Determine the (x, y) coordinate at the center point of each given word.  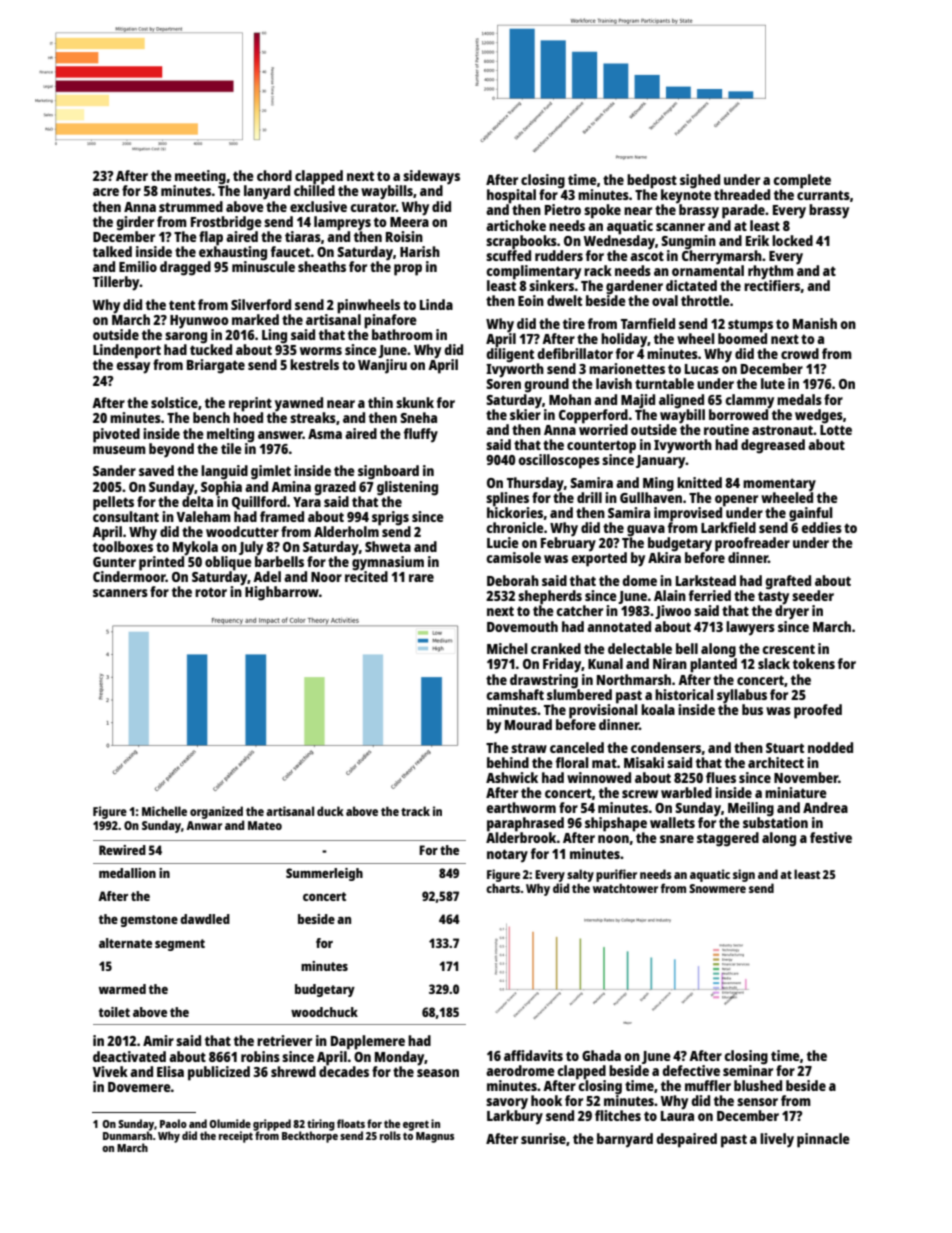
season (438, 1073)
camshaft (515, 694)
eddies (821, 527)
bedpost (652, 181)
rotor (211, 592)
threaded (742, 194)
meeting (200, 177)
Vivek (110, 1071)
